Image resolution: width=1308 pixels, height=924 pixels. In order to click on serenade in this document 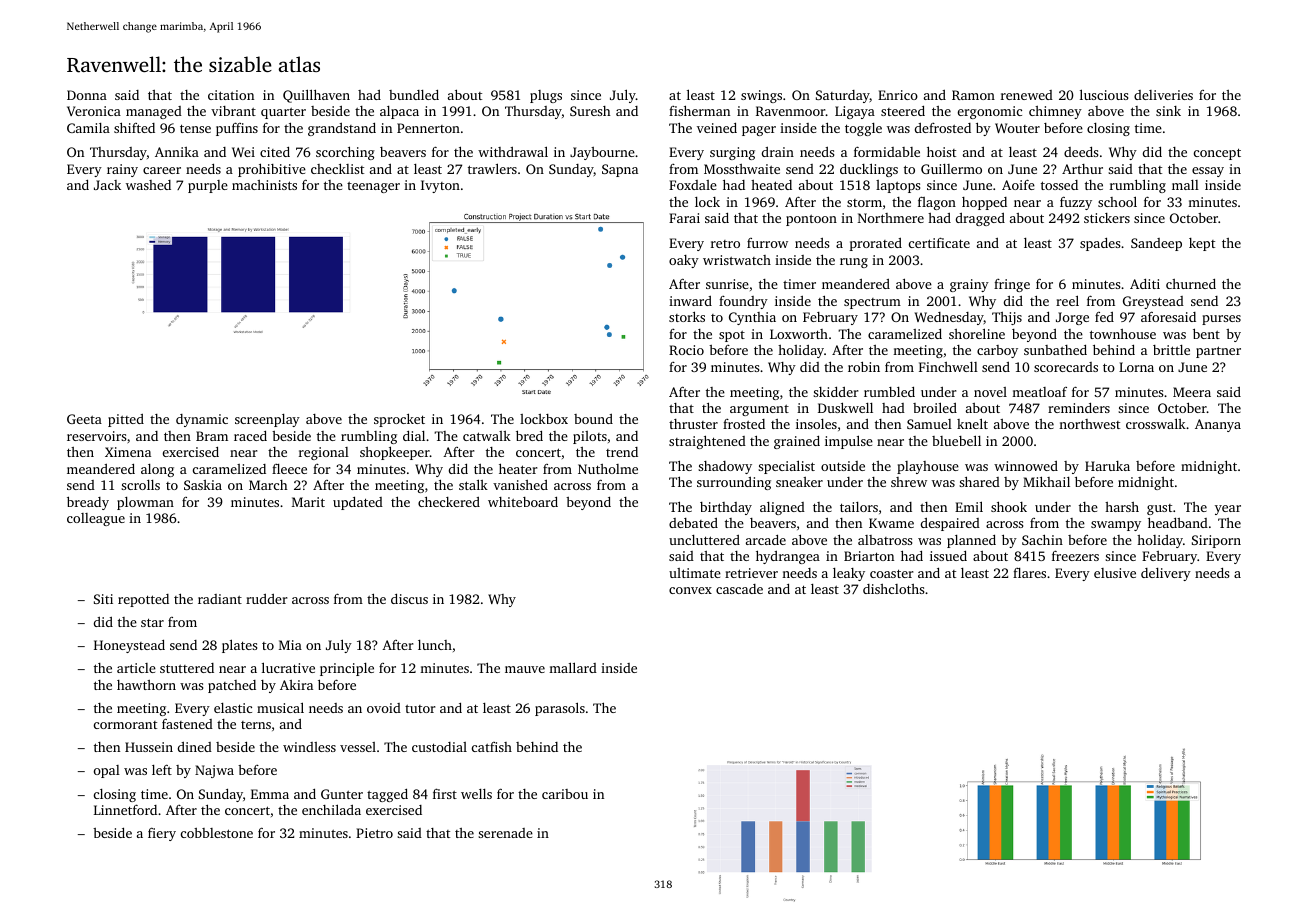, I will do `click(505, 833)`.
